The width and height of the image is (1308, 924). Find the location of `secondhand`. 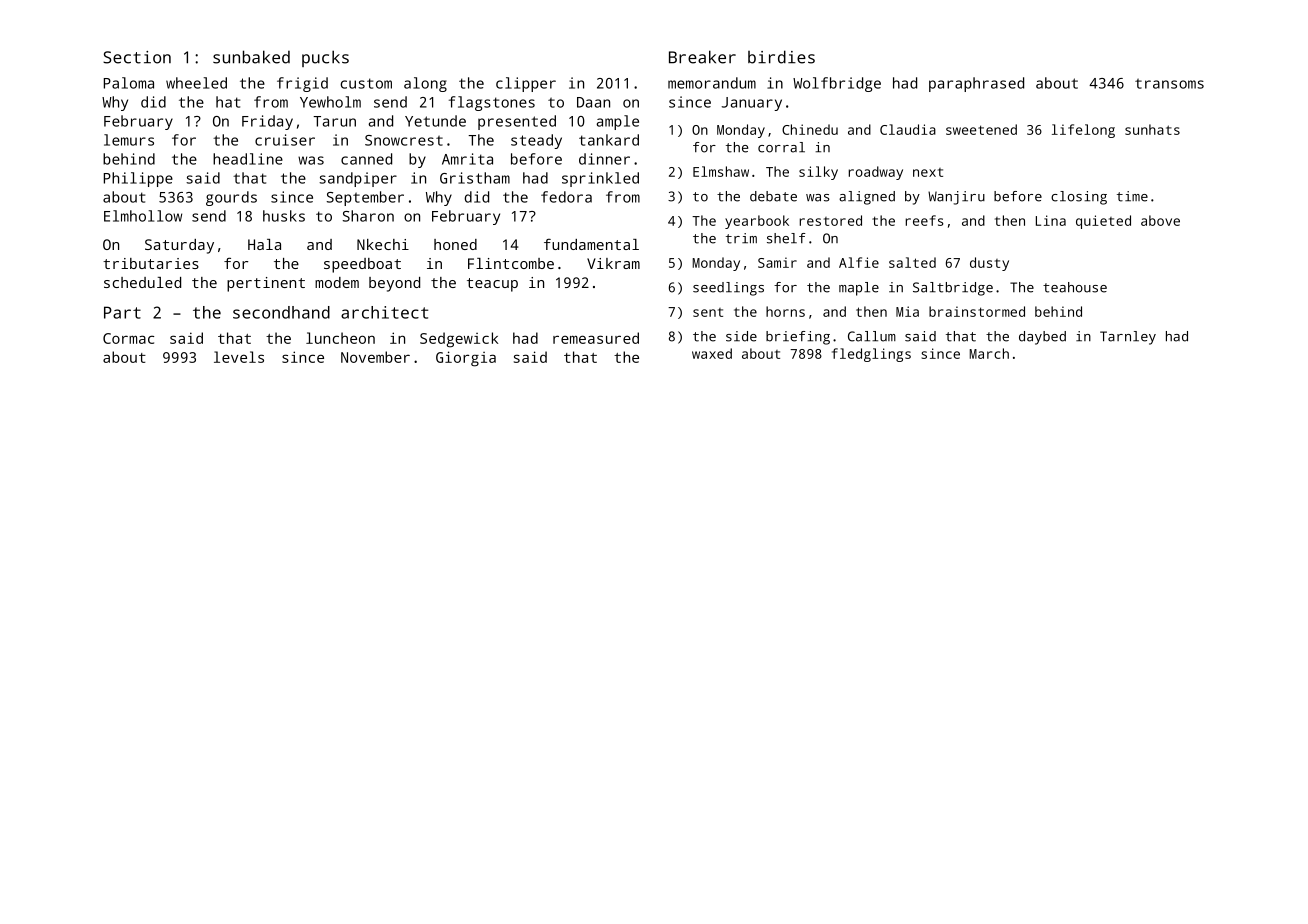

secondhand is located at coordinates (281, 312).
